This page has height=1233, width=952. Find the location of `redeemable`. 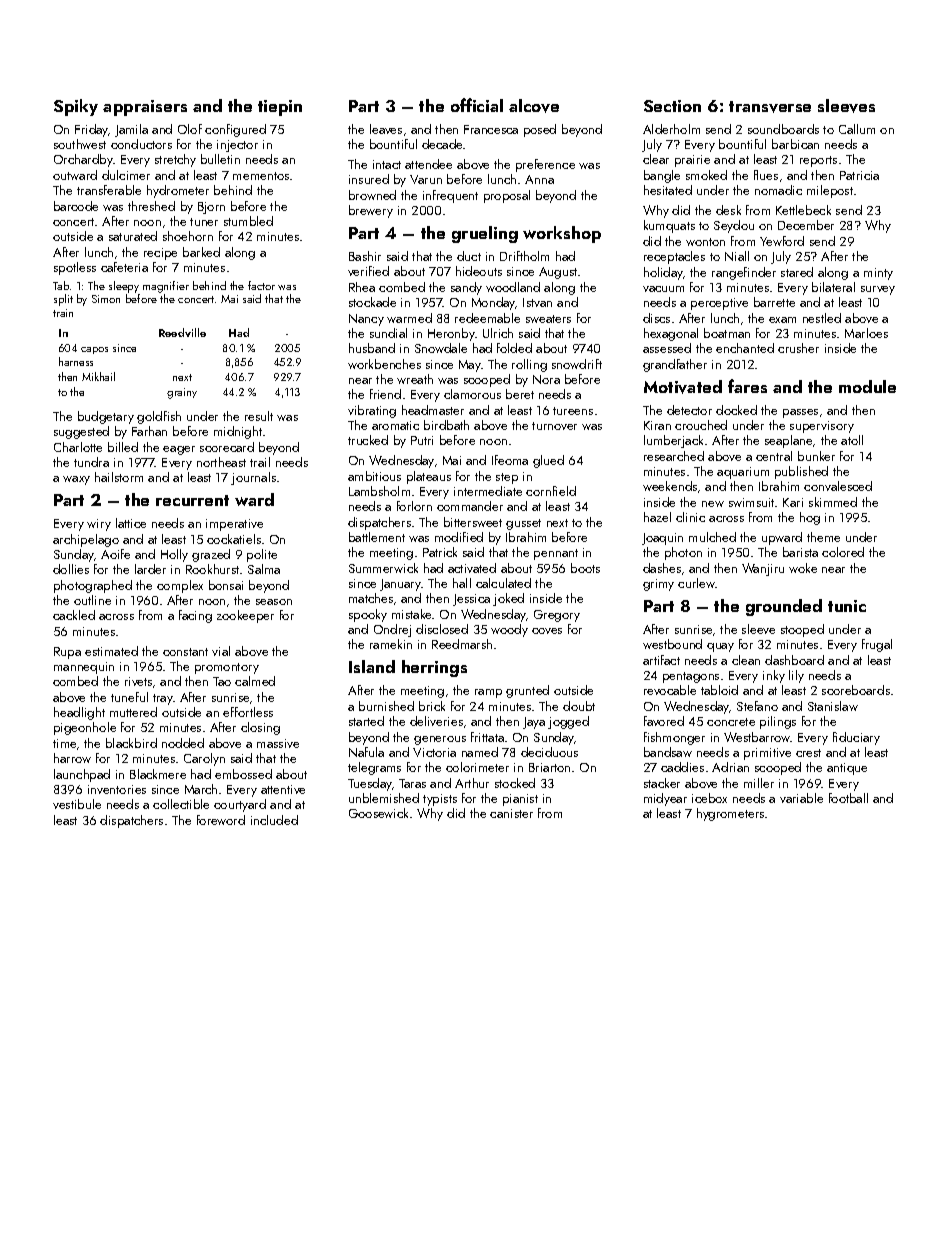

redeemable is located at coordinates (487, 318).
